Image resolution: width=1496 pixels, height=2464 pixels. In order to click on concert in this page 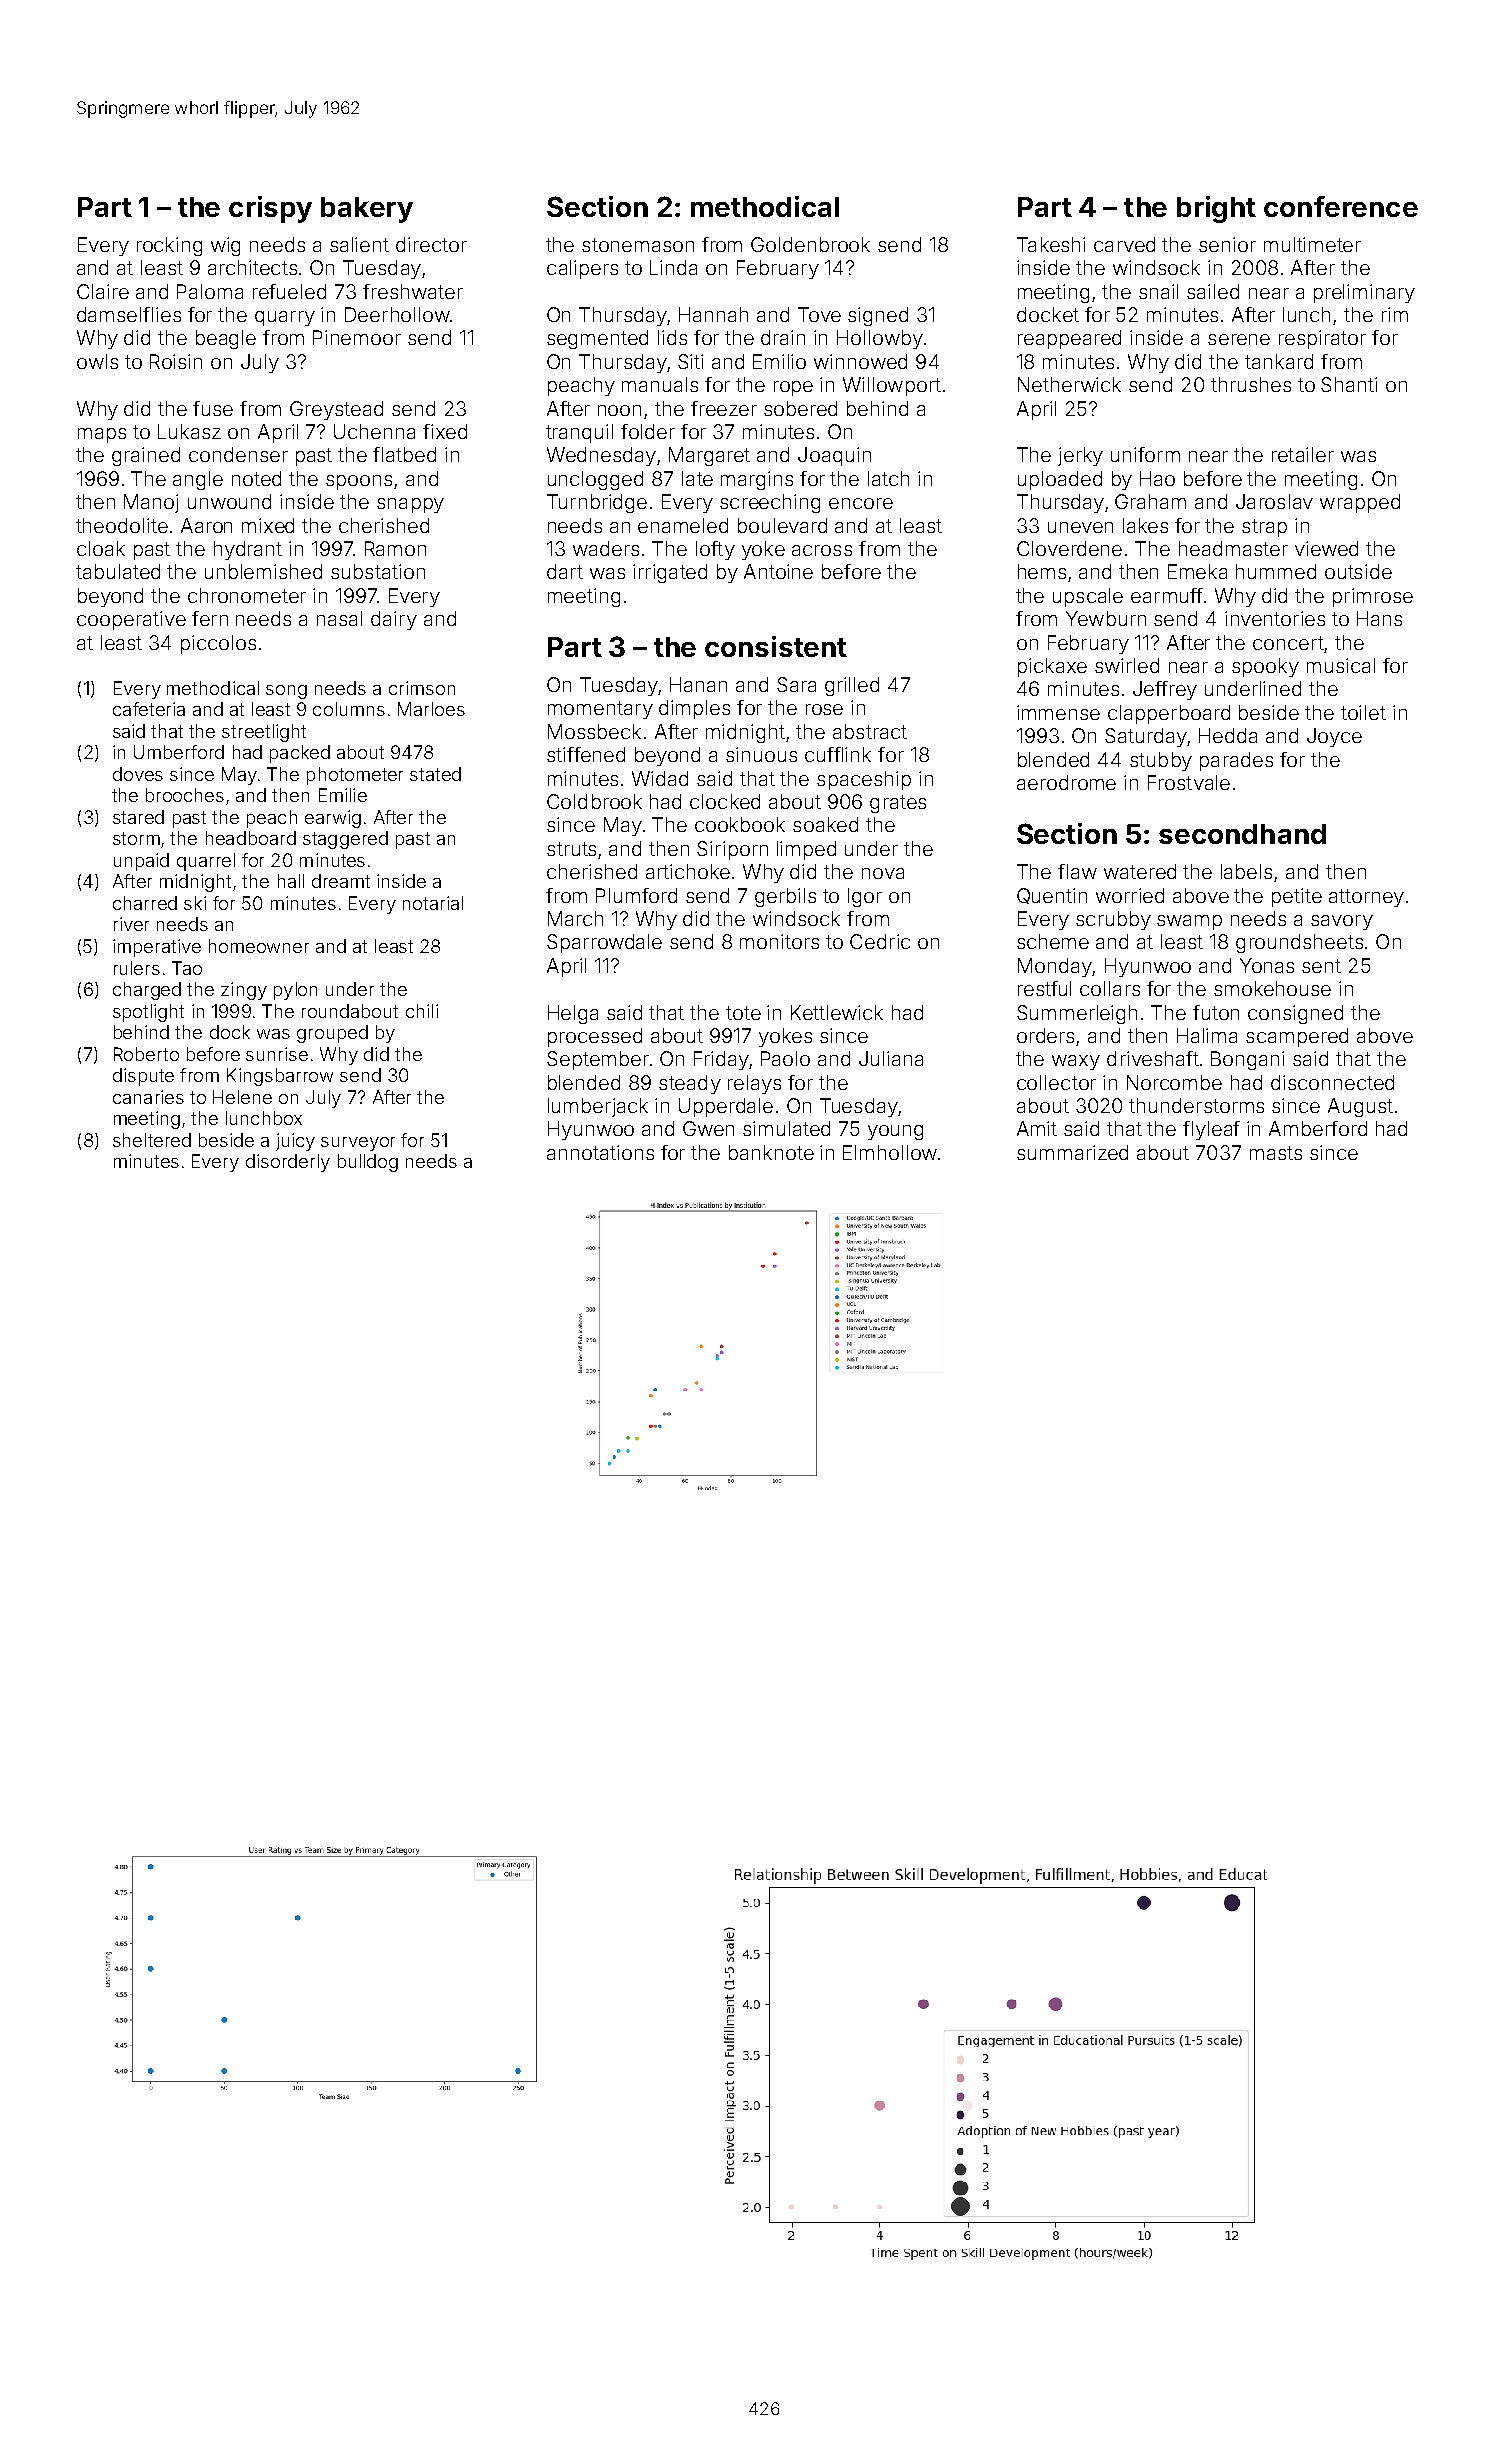, I will do `click(1288, 643)`.
